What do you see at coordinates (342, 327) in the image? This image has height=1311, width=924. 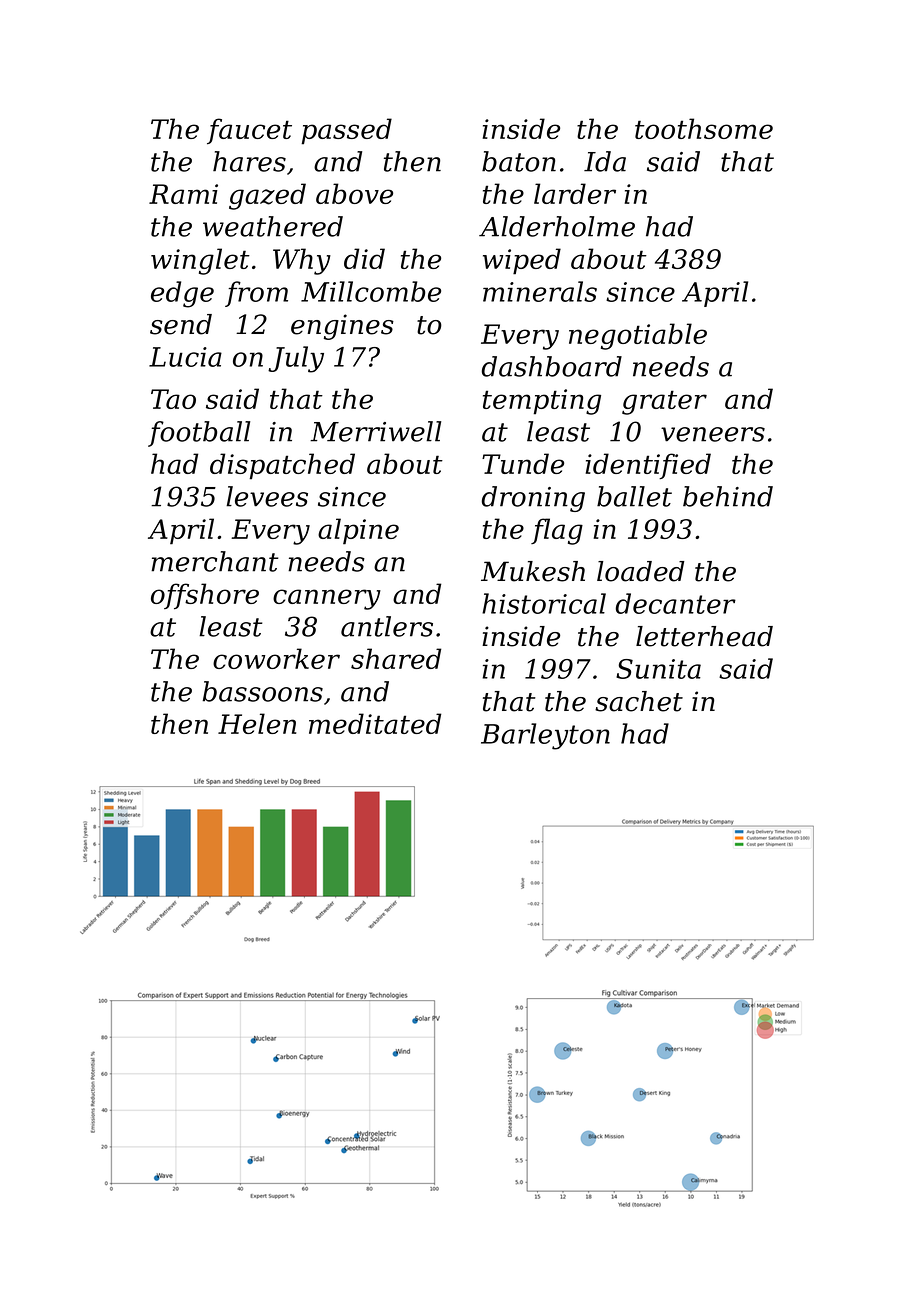 I see `engines` at bounding box center [342, 327].
